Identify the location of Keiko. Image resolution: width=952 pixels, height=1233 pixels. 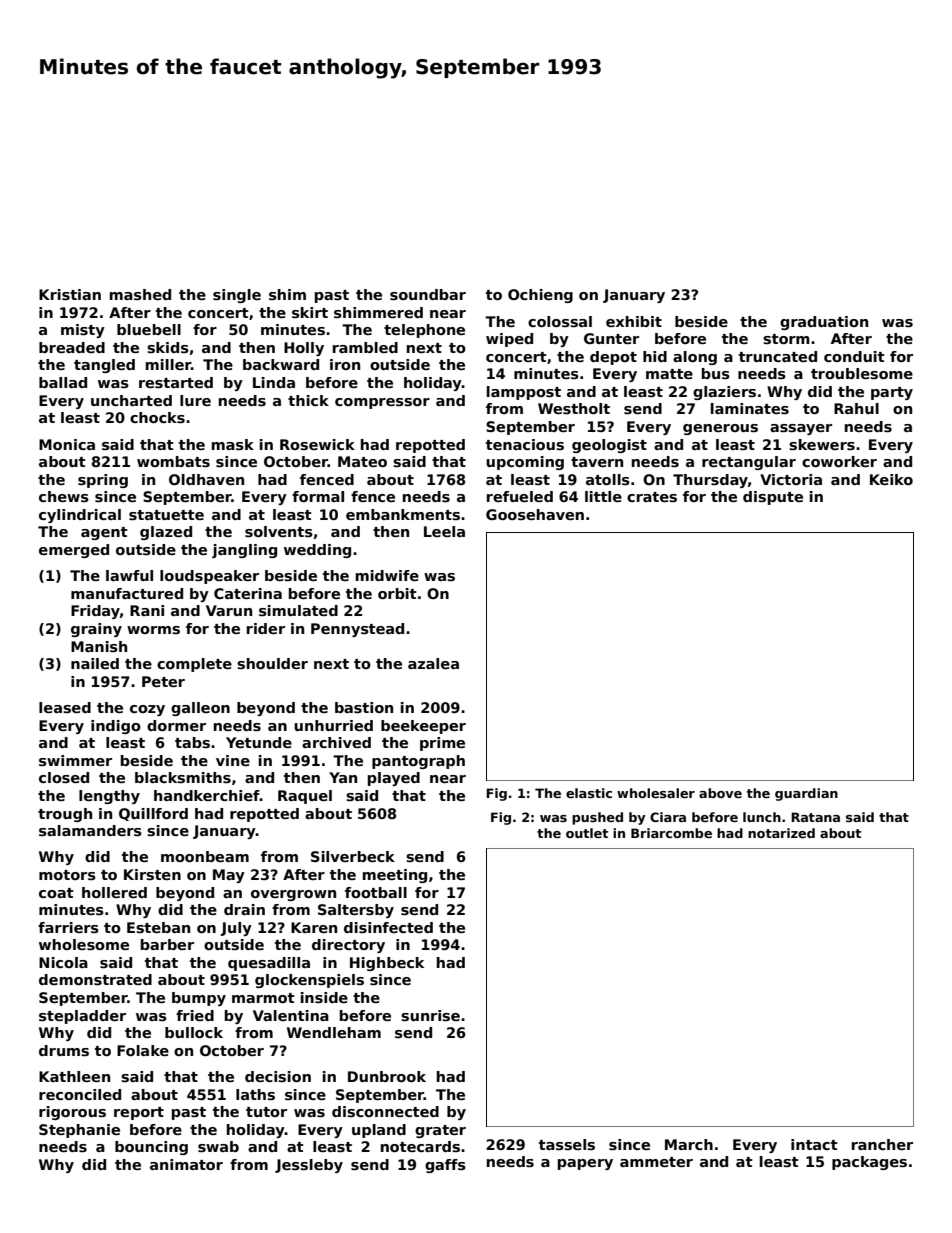
(891, 479).
